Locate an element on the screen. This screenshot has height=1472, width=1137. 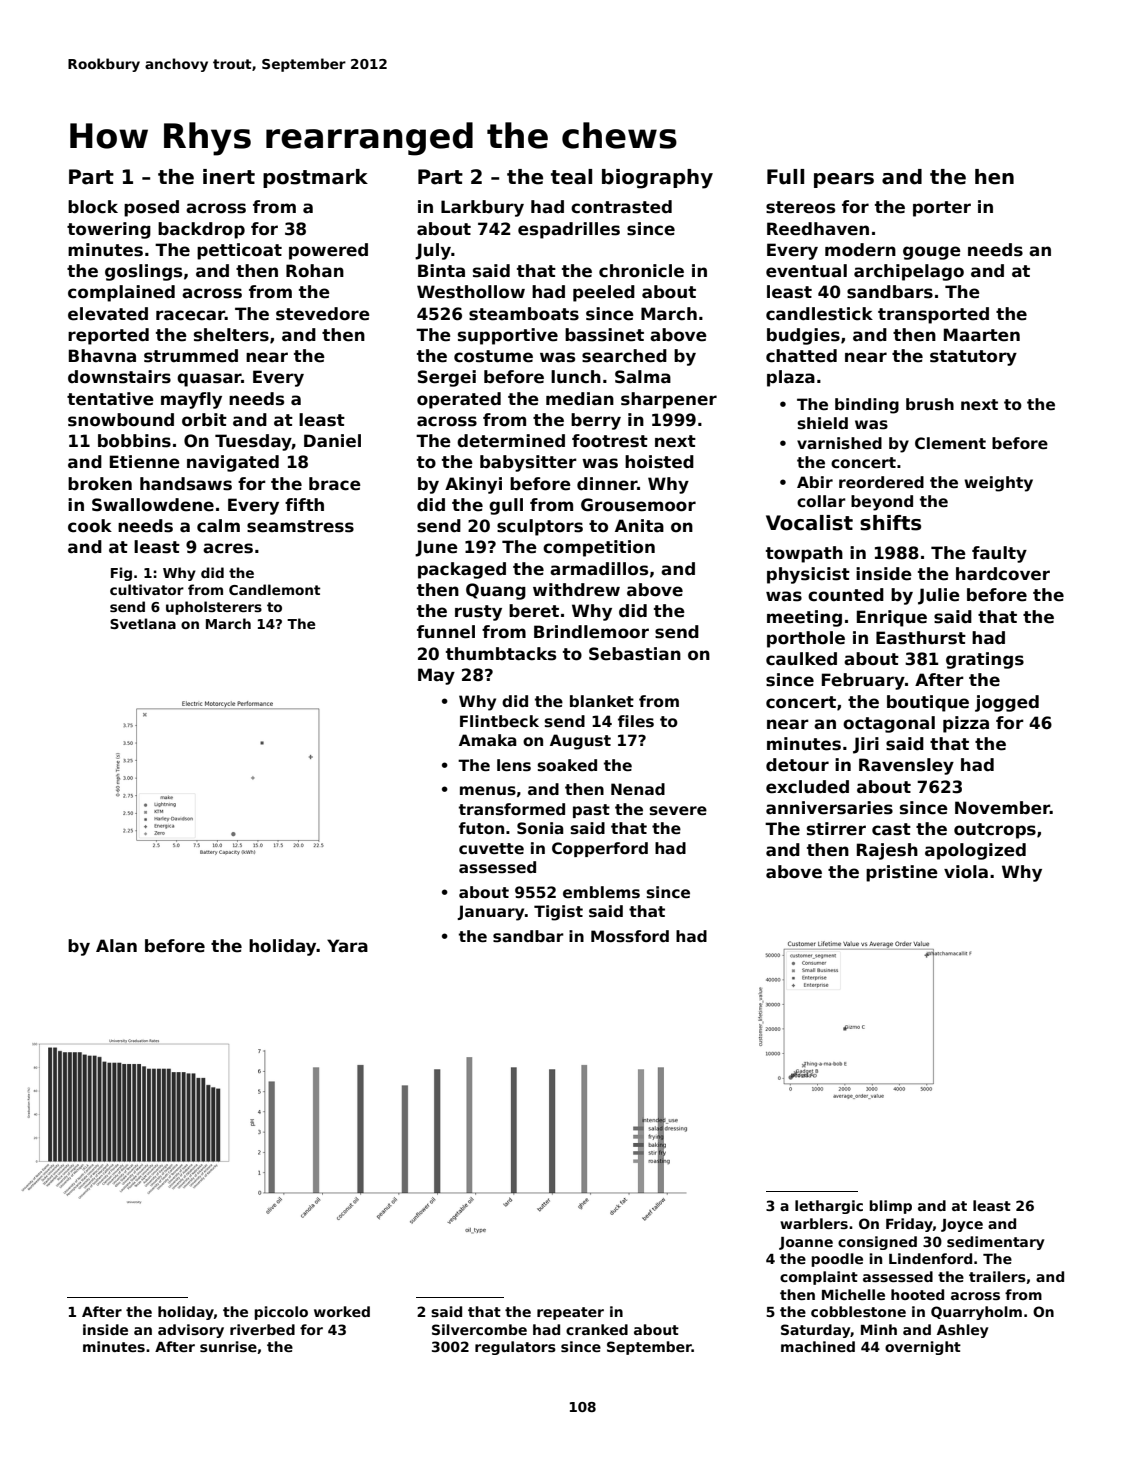
biography is located at coordinates (657, 179).
